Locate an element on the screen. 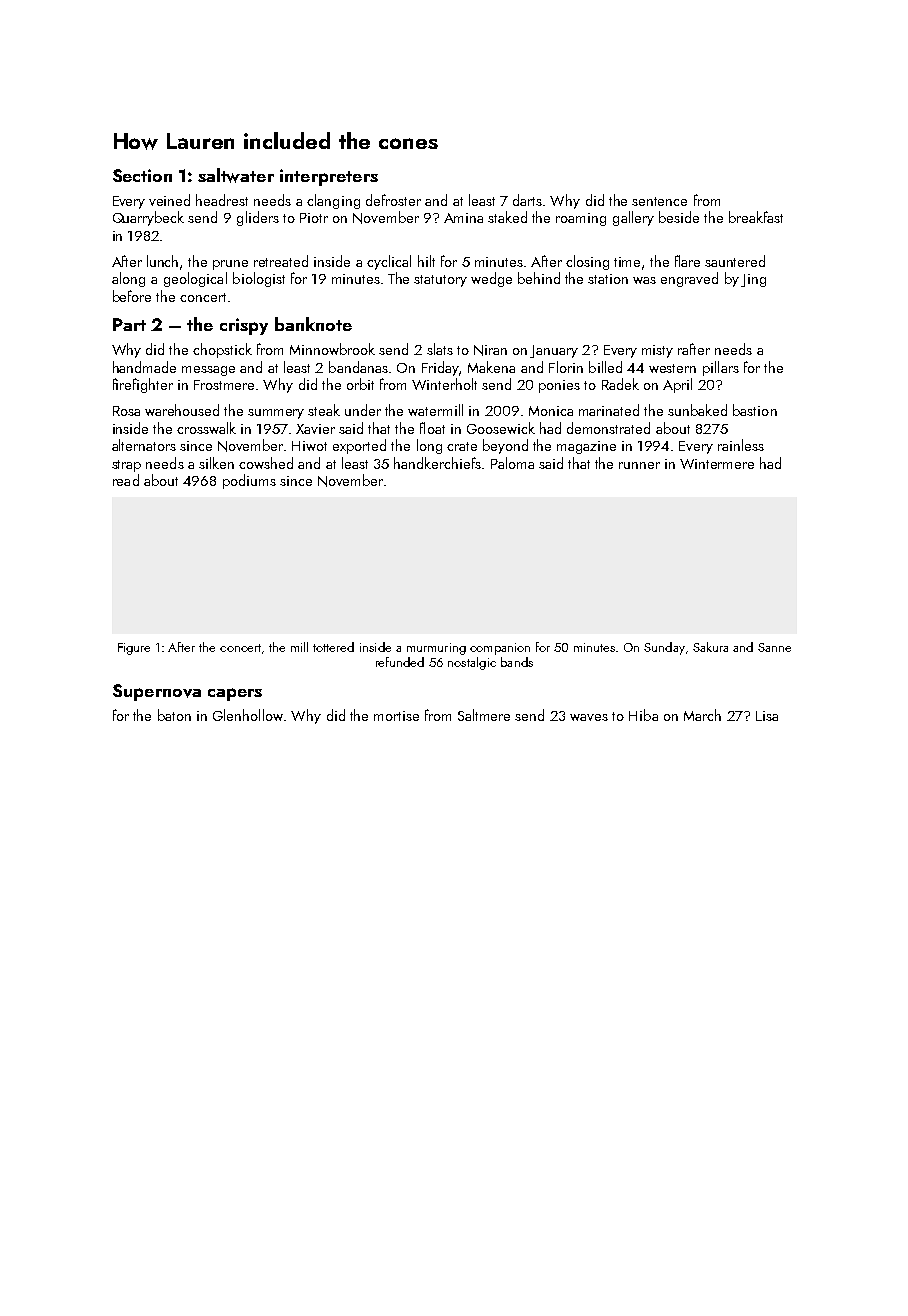 Image resolution: width=908 pixels, height=1316 pixels. bands is located at coordinates (517, 662).
